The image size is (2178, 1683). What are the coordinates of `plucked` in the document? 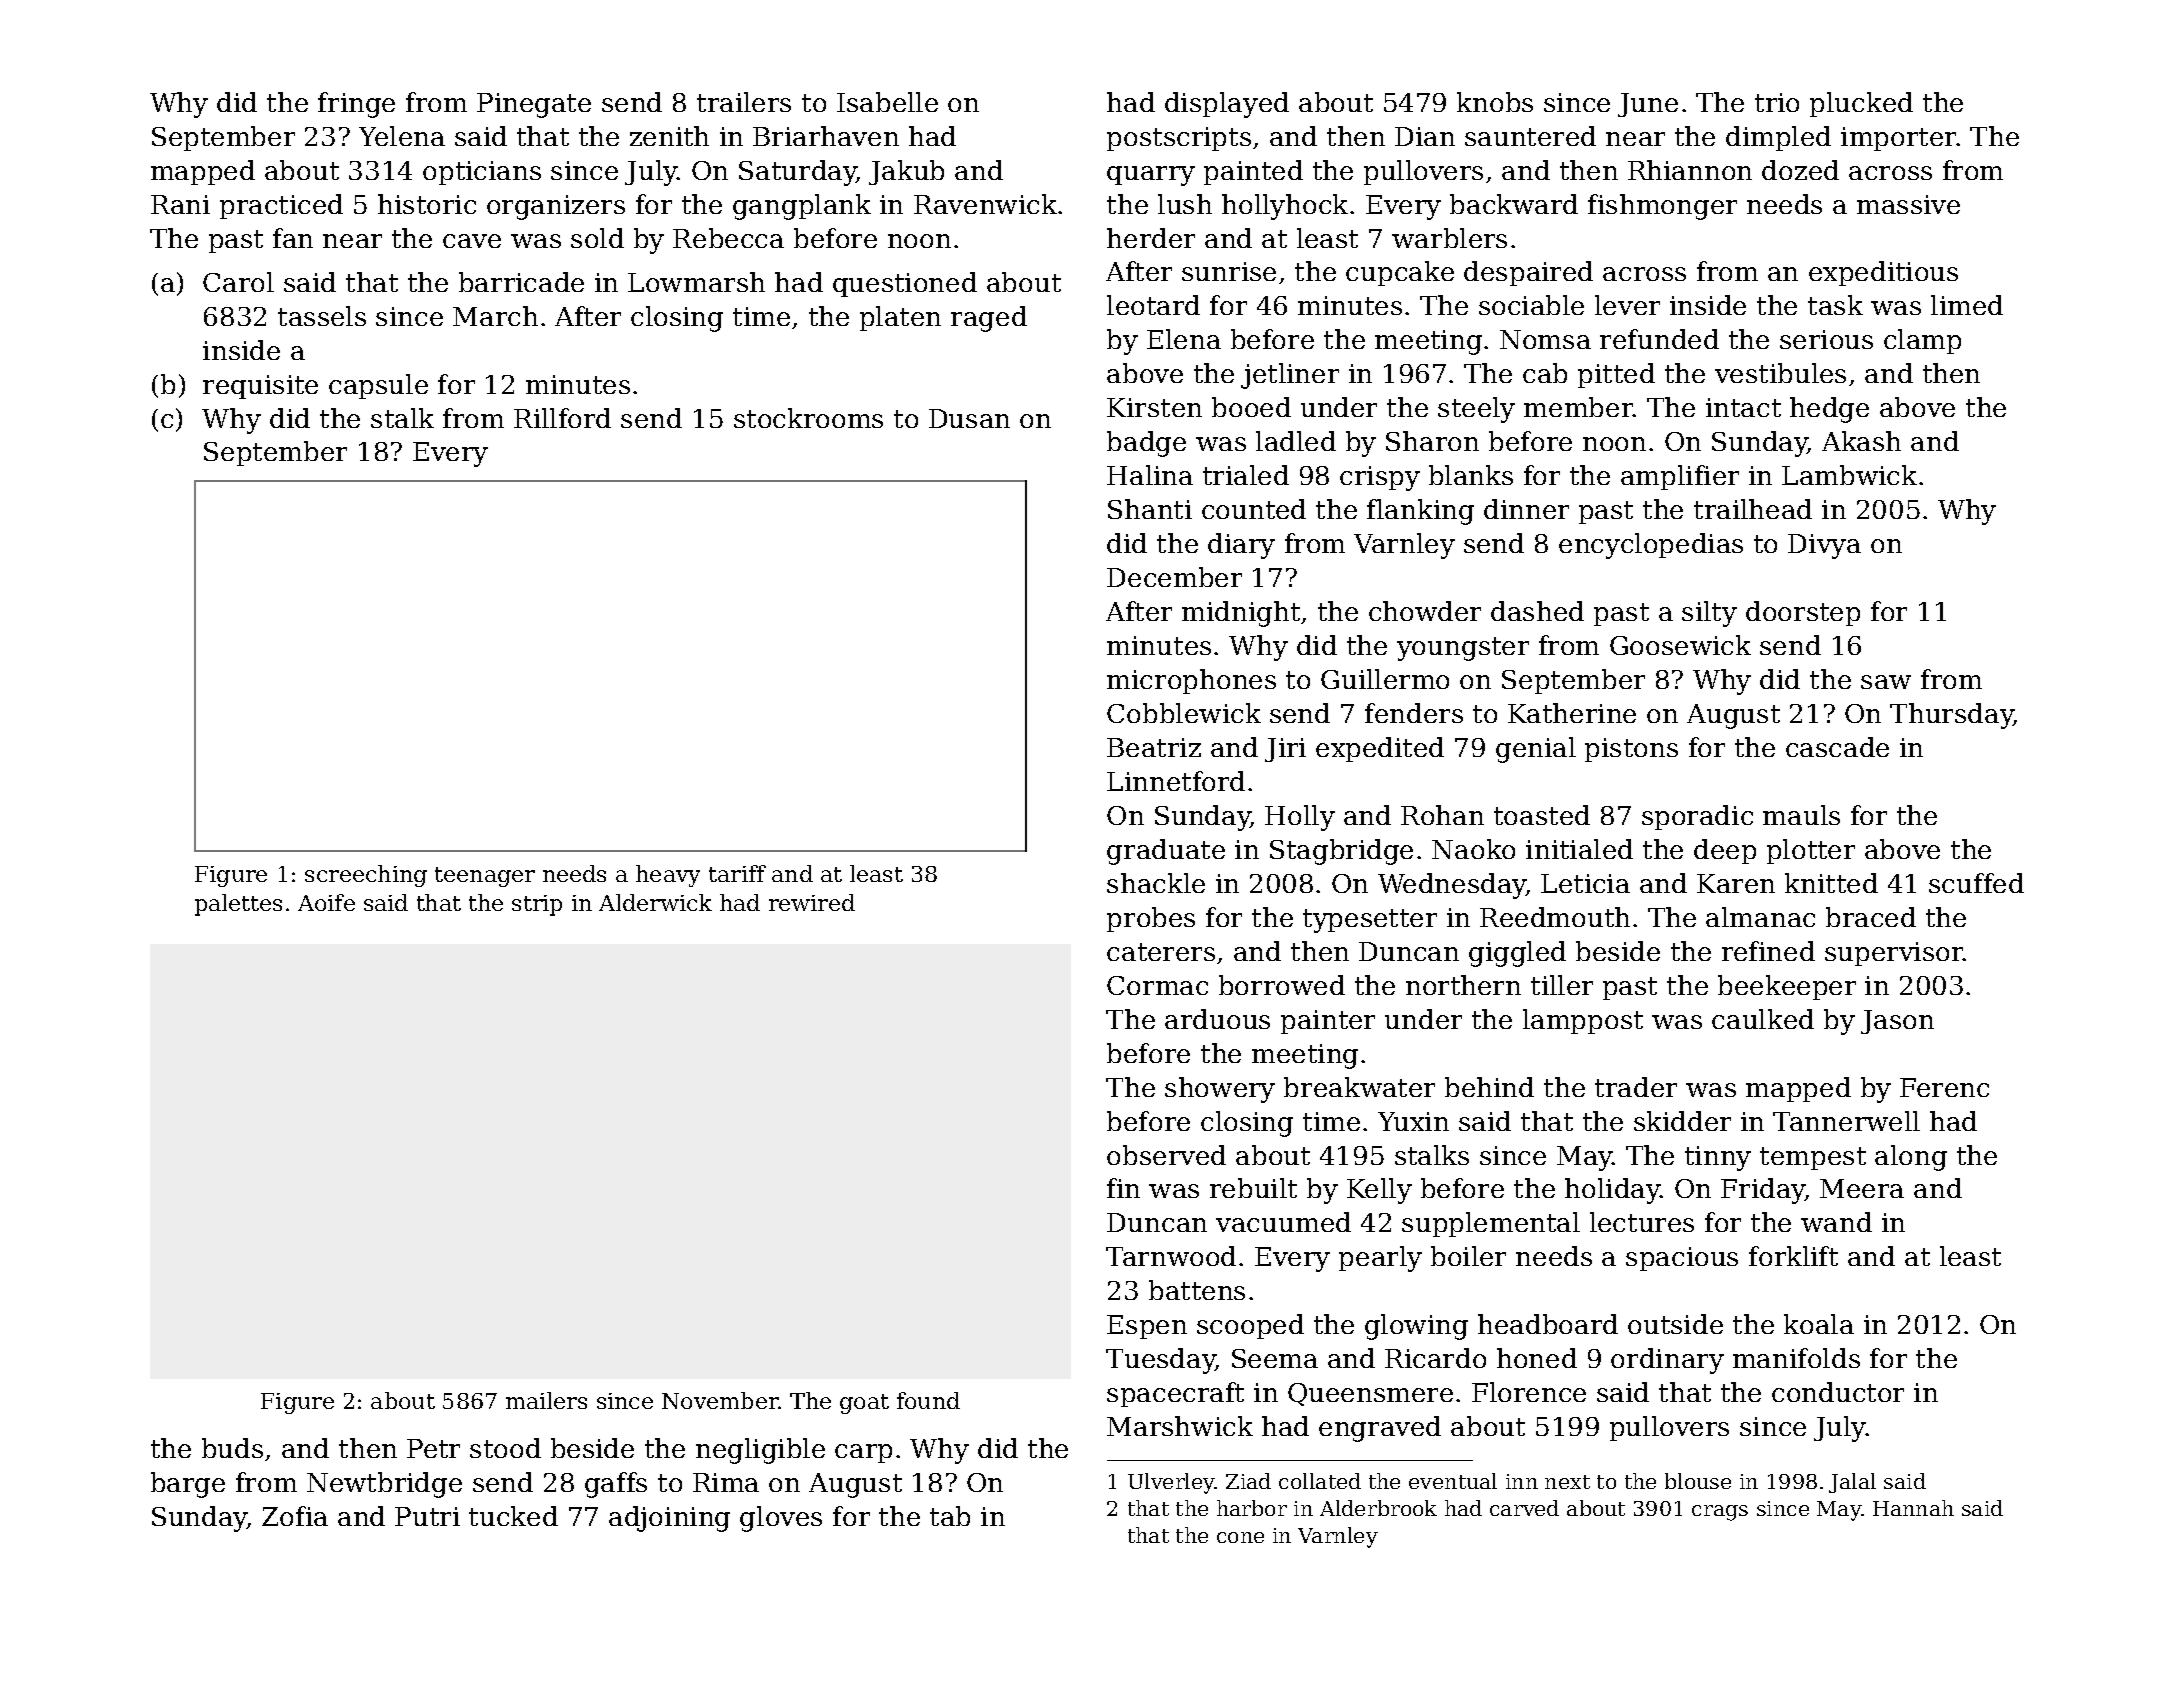 It's located at (1861, 104).
